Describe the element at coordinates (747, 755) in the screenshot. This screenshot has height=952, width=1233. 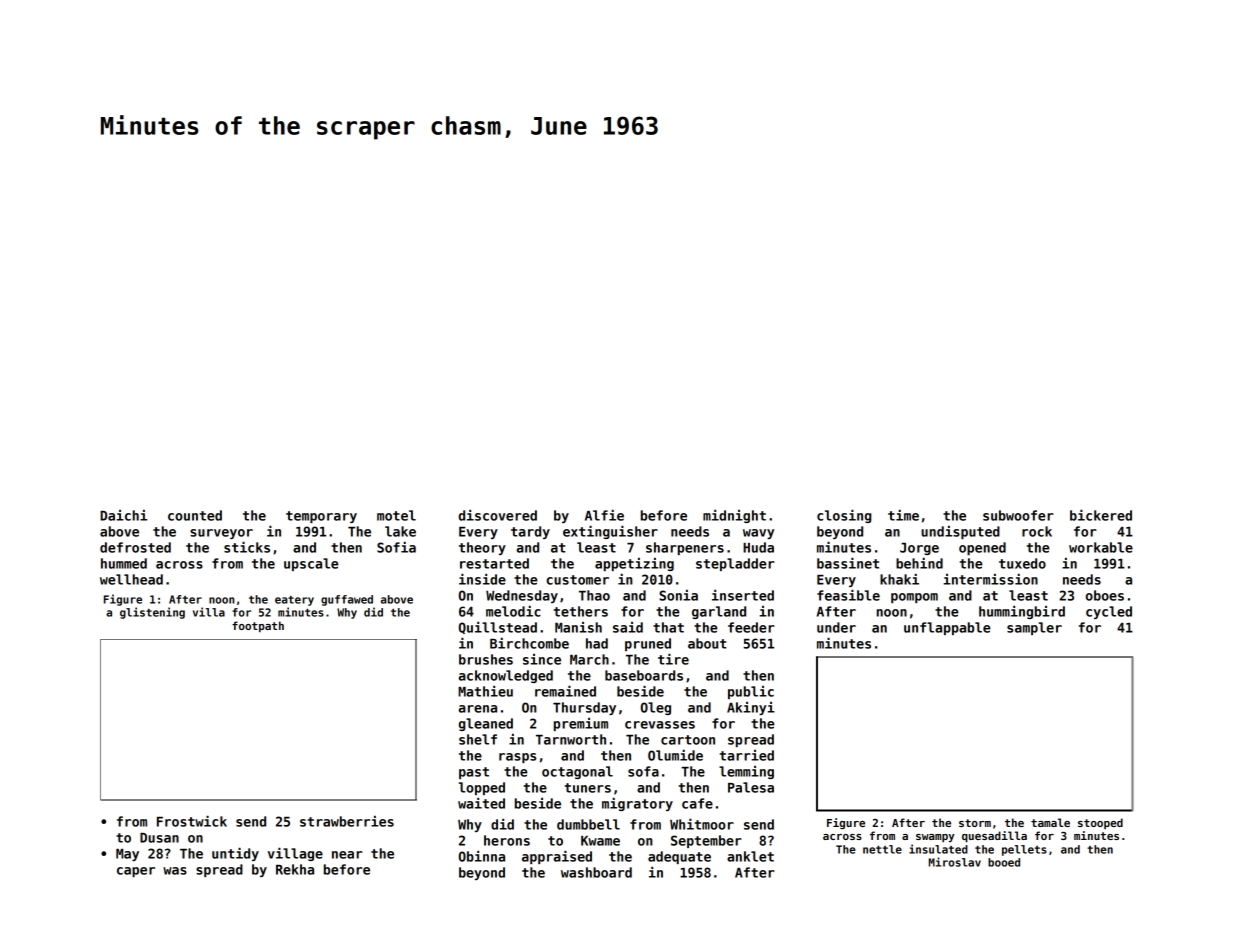
I see `tarried` at that location.
